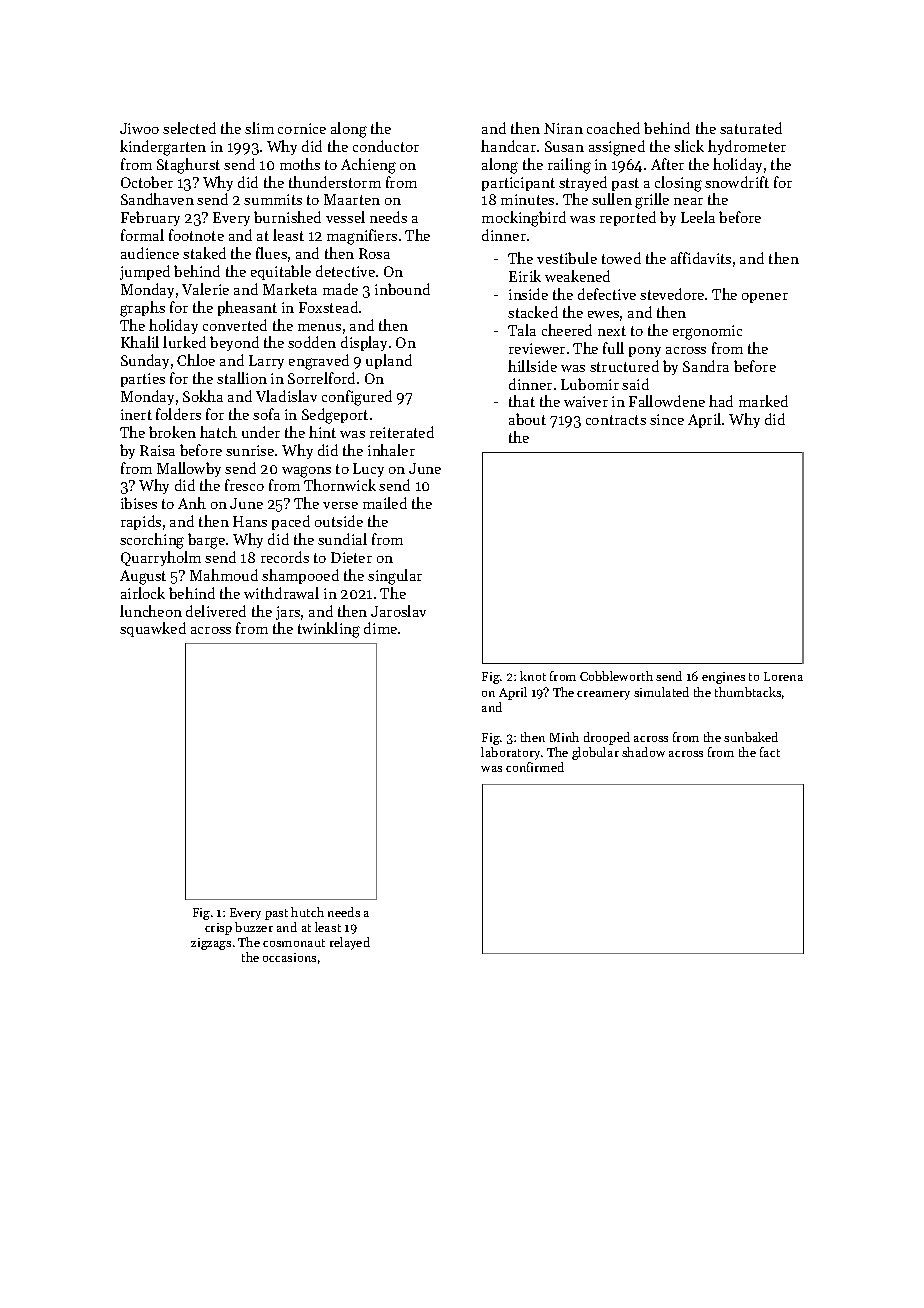 The image size is (924, 1308). I want to click on handcar, so click(508, 146).
